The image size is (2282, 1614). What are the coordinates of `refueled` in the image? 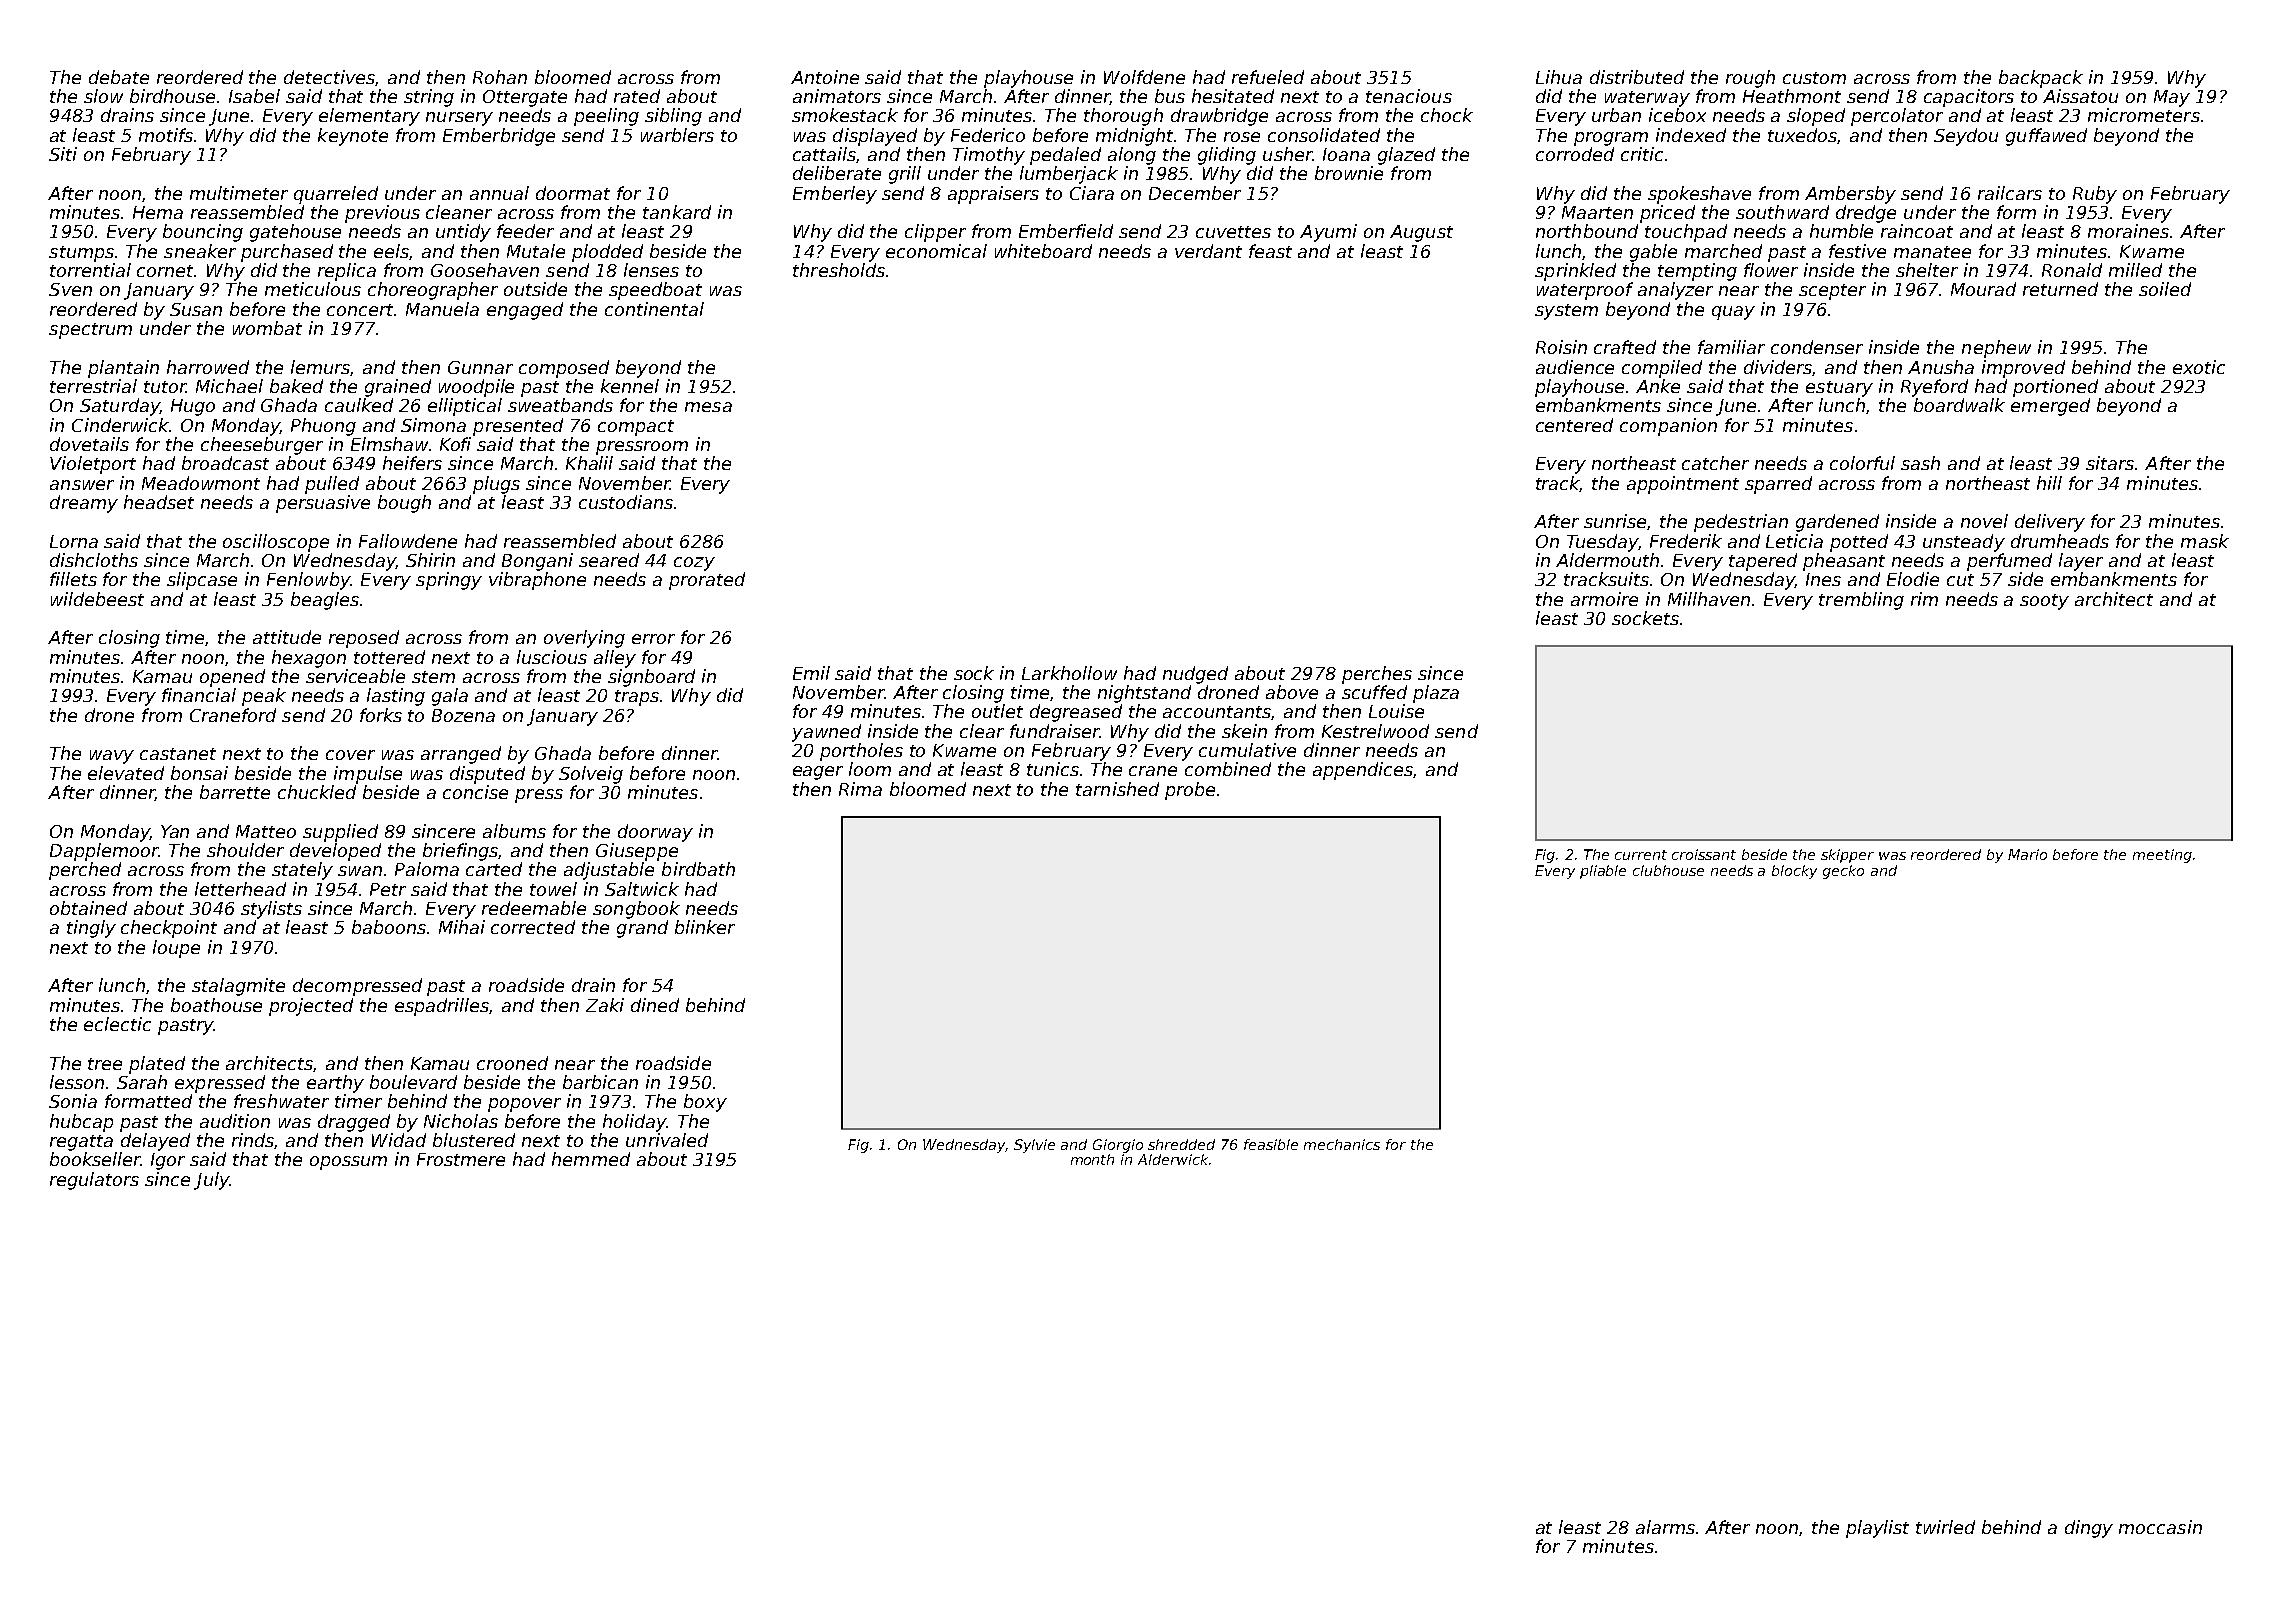 It's located at (1268, 77).
